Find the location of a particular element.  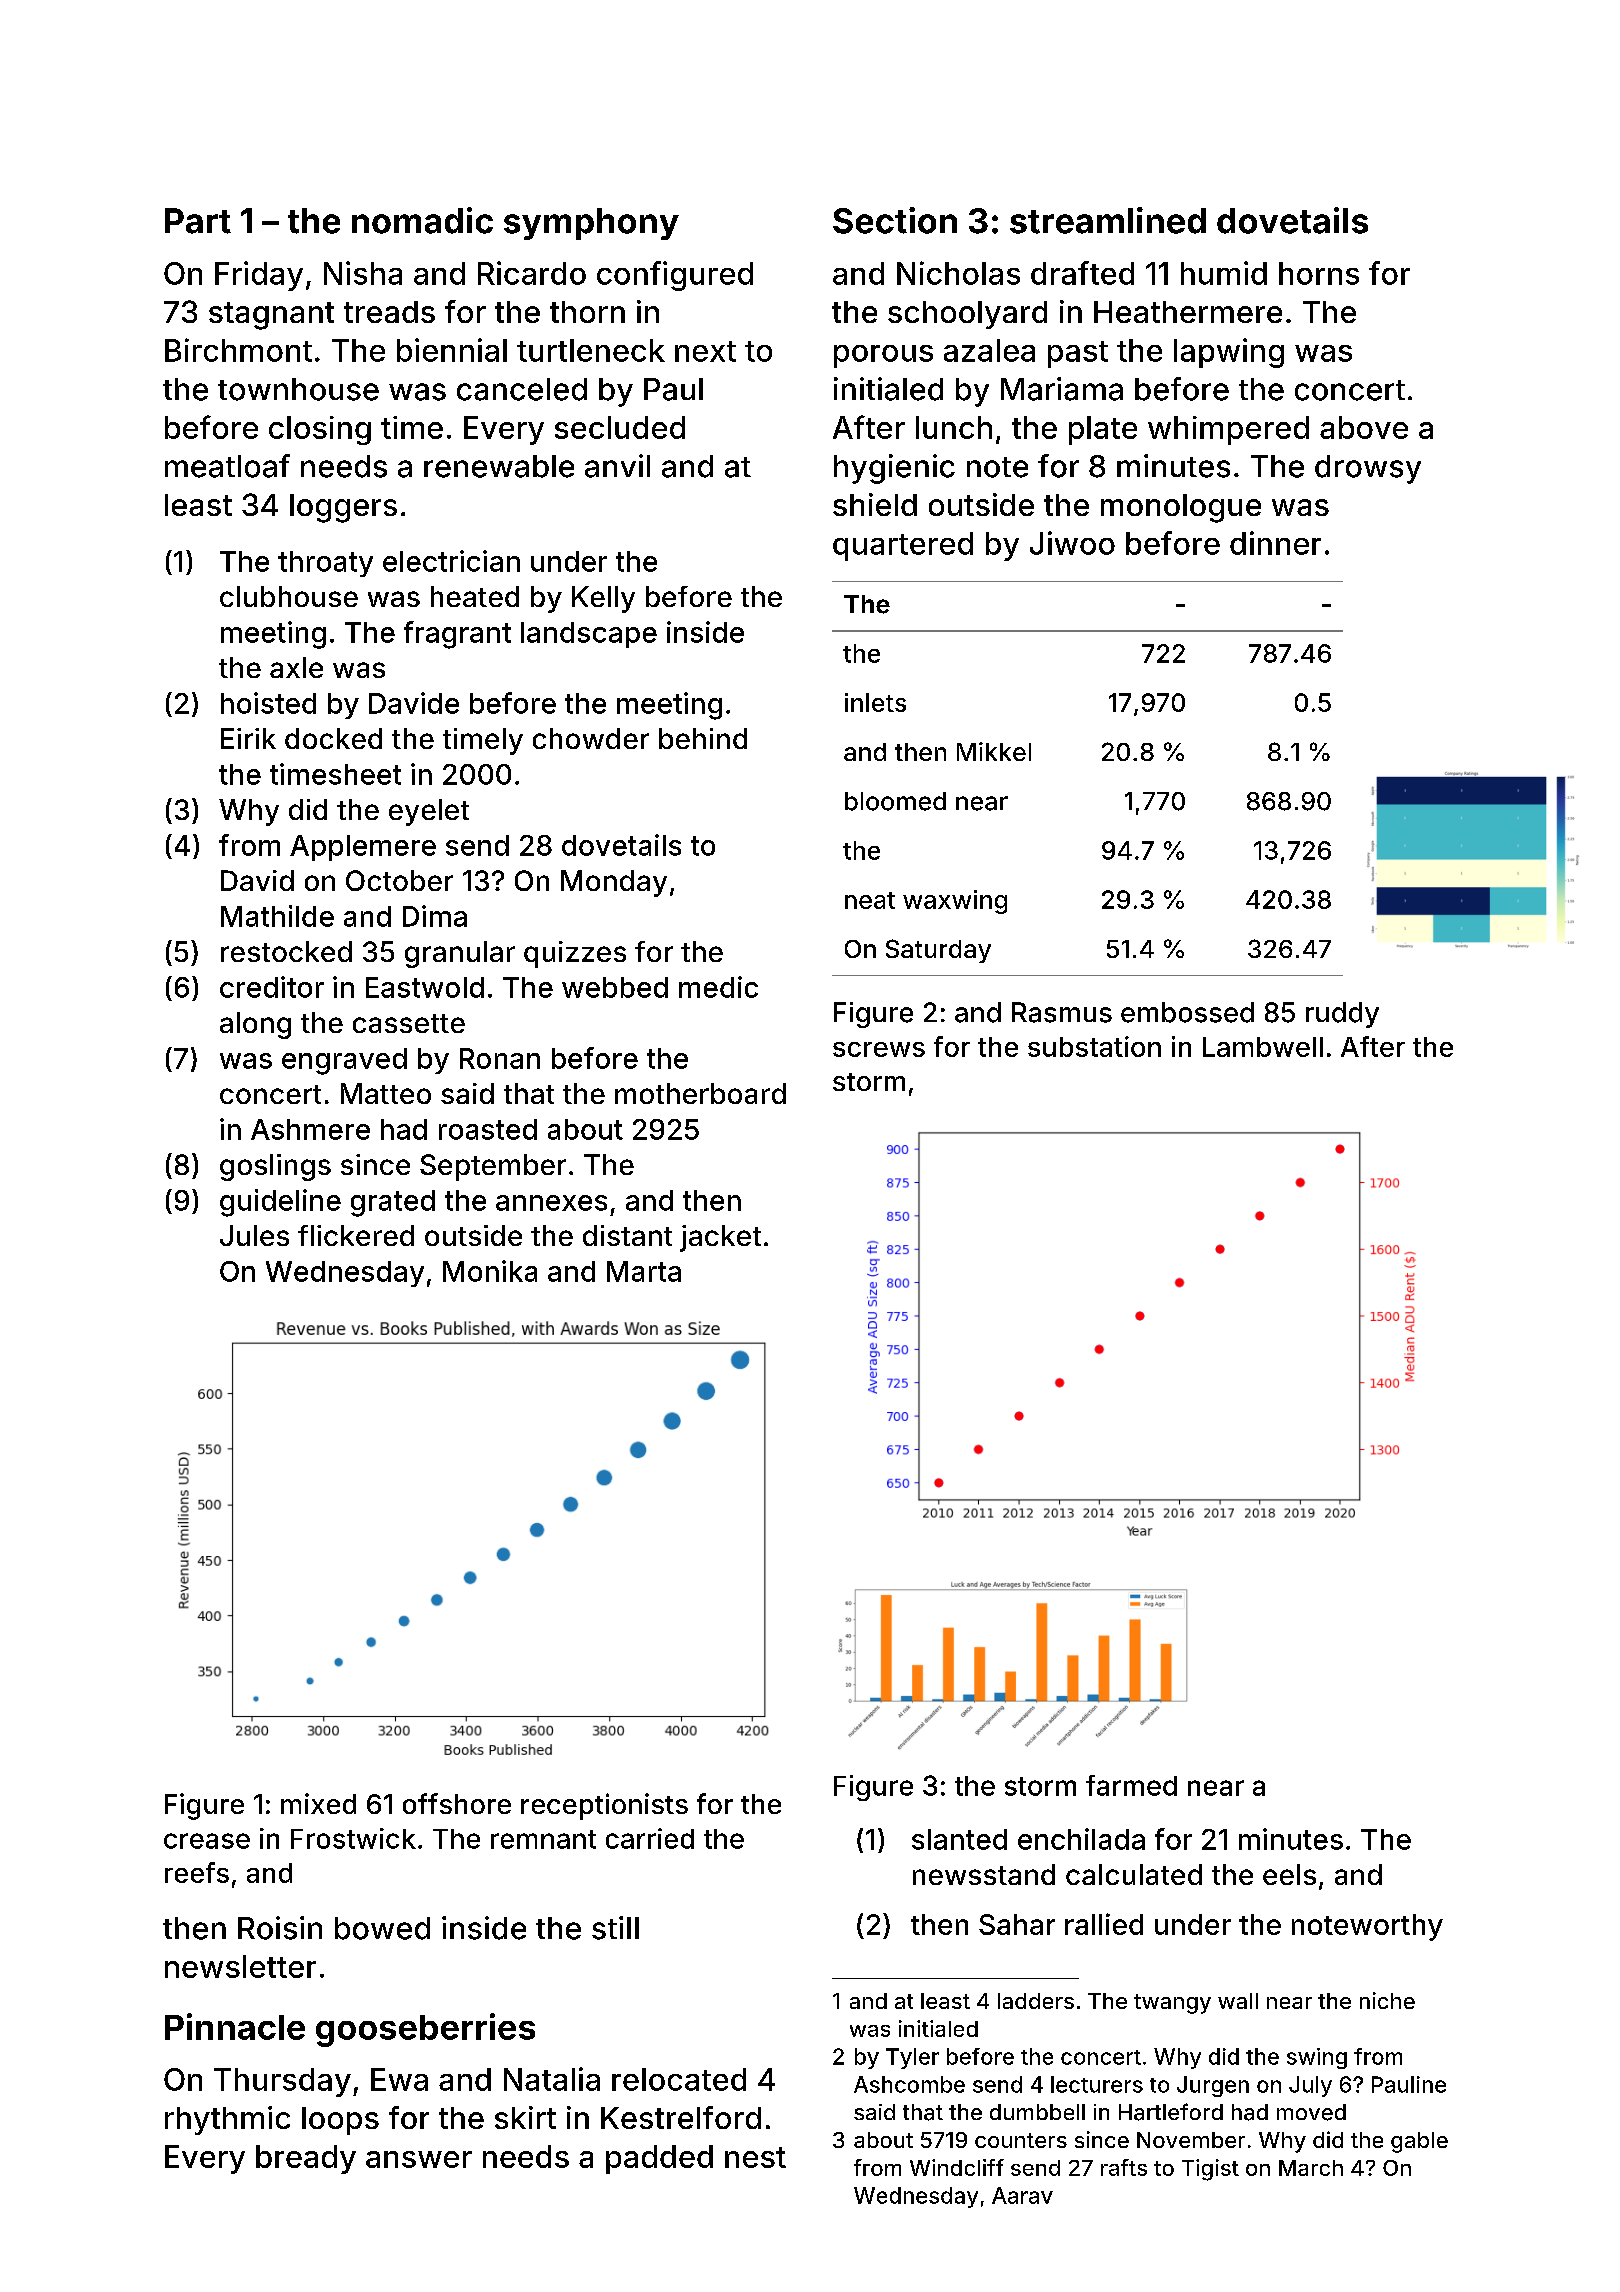

streamlined is located at coordinates (1108, 220).
